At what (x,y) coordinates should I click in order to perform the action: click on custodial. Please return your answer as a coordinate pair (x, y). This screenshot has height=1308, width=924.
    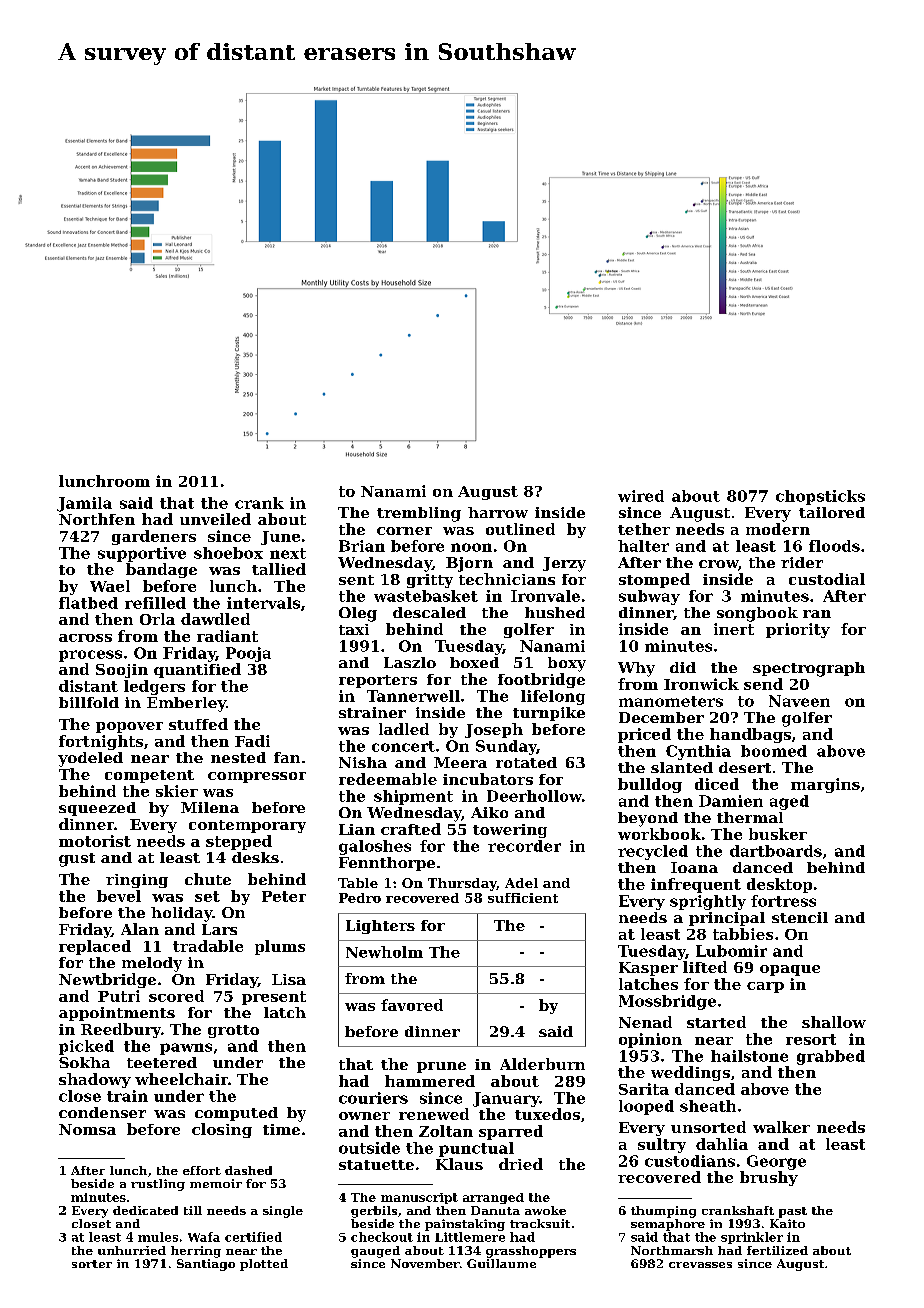
    Looking at the image, I should click on (827, 579).
